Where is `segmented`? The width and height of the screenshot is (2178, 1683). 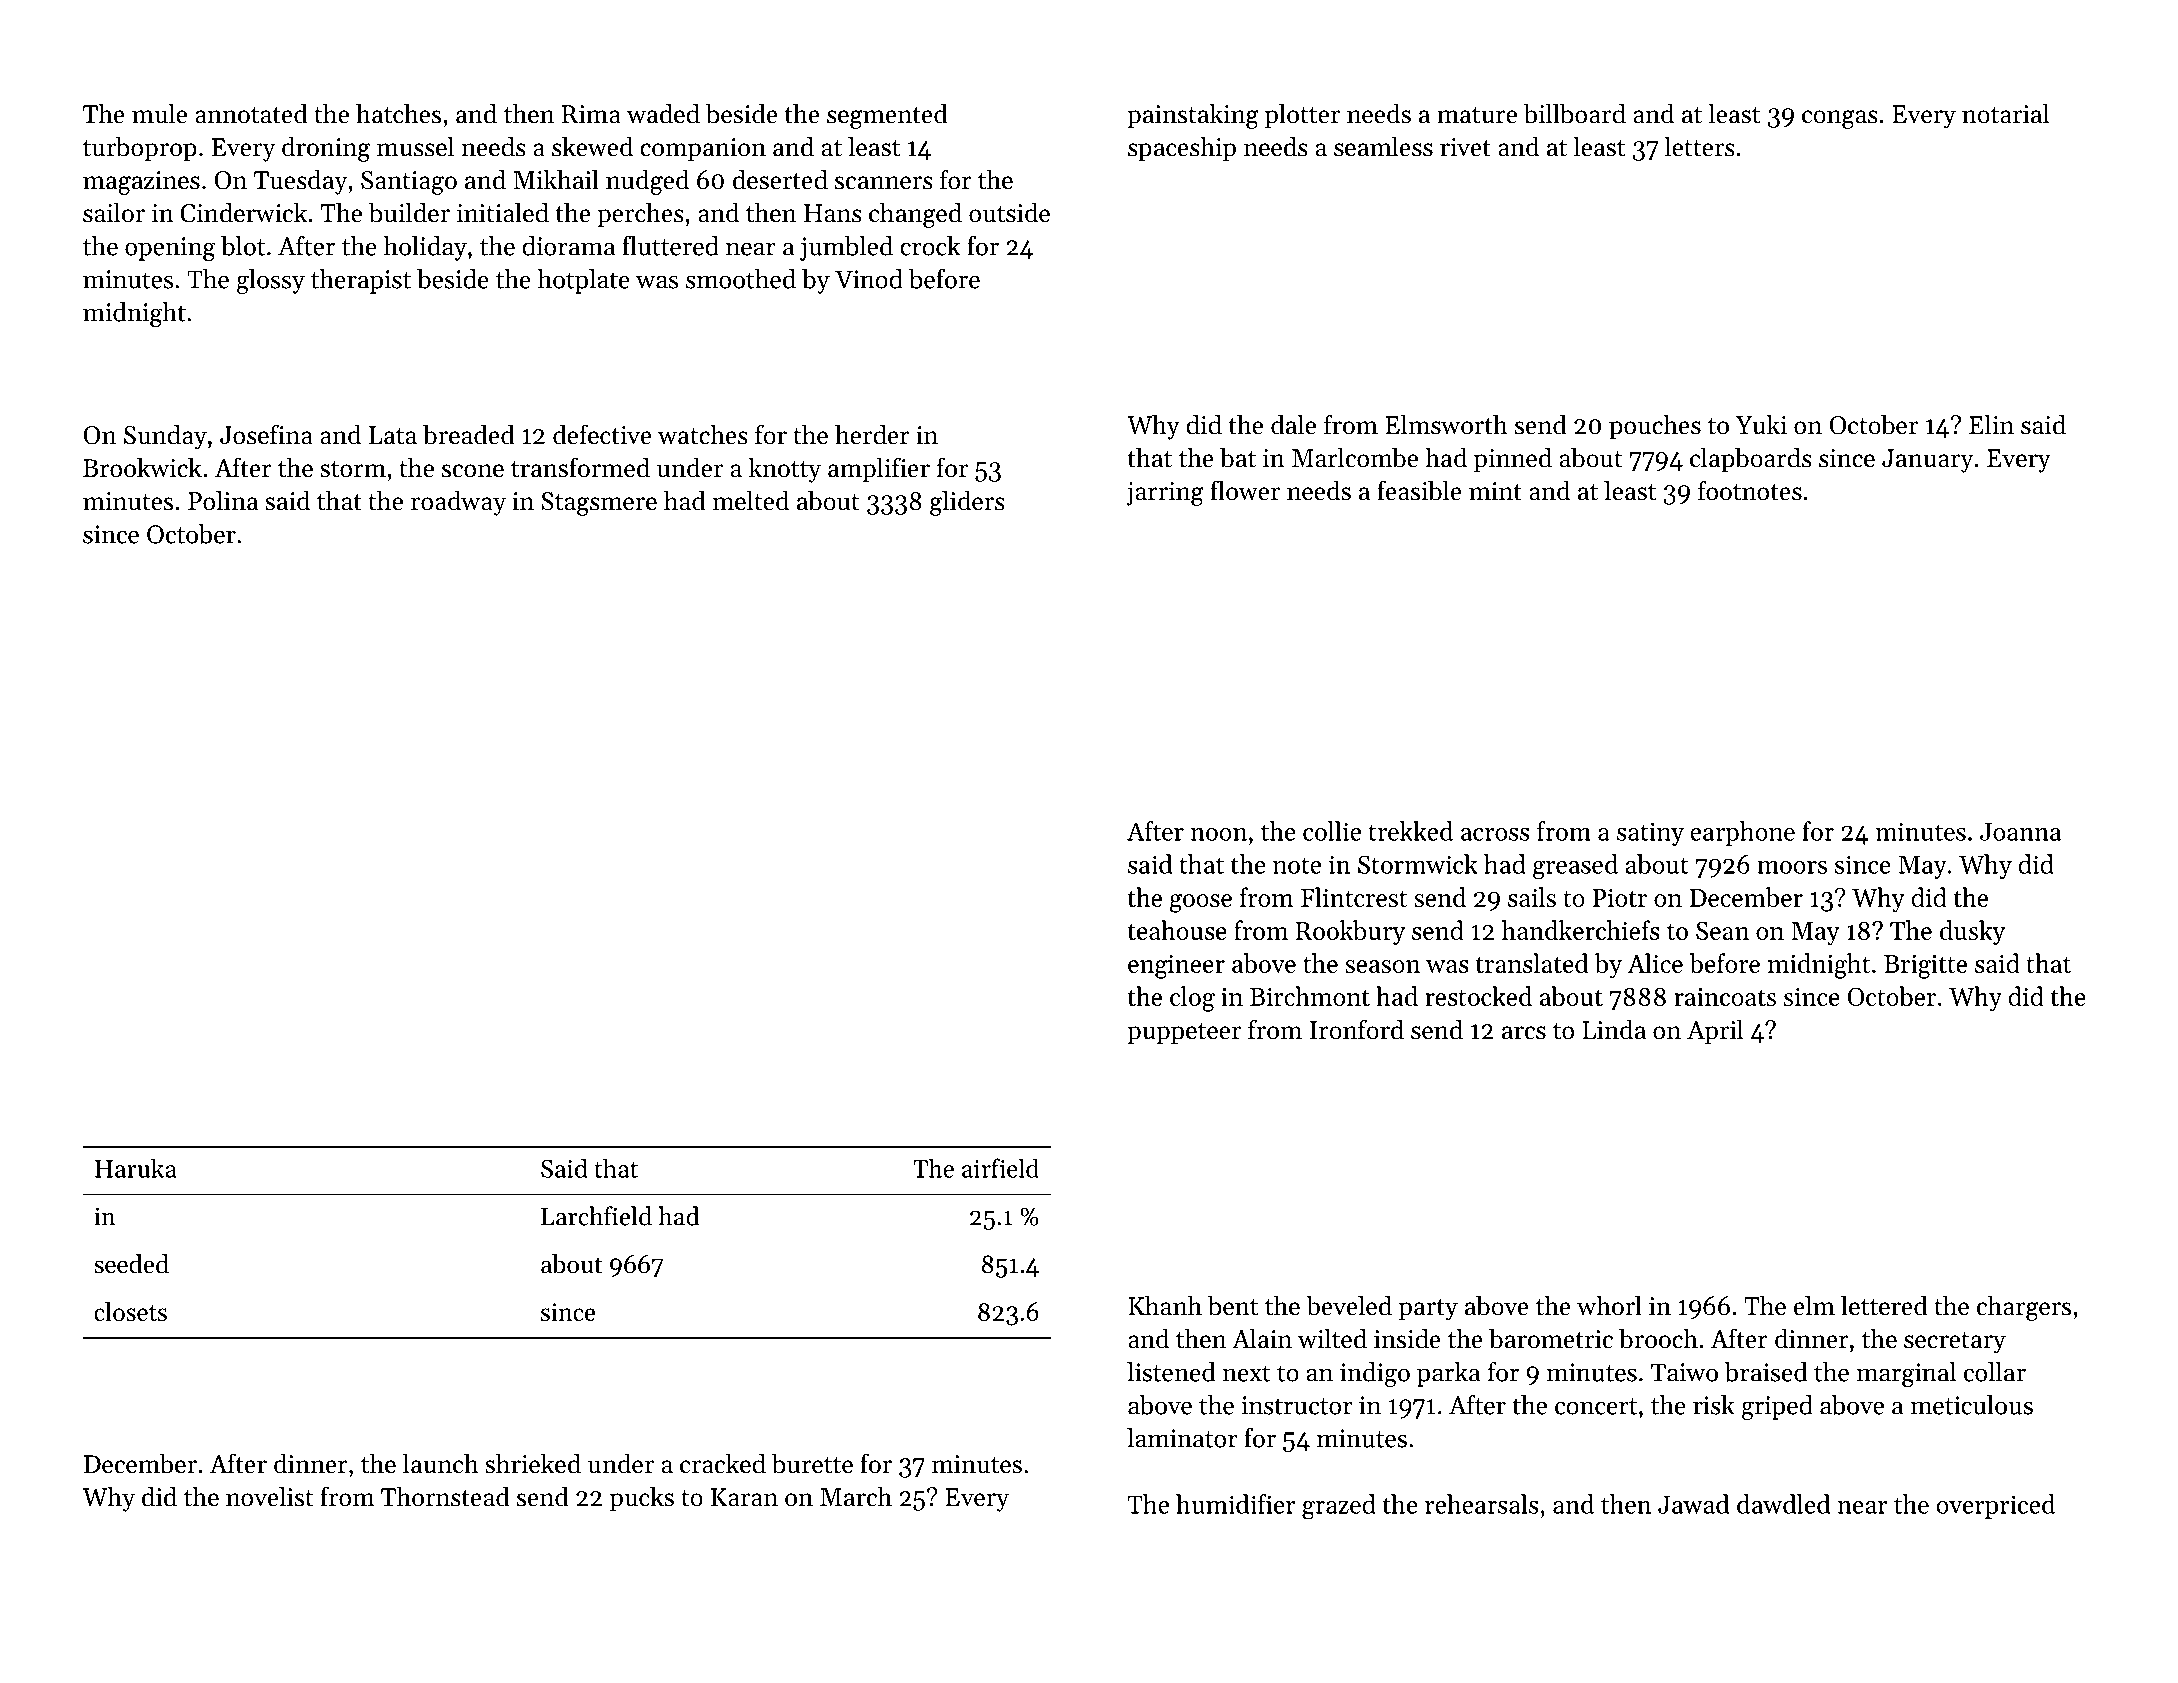 segmented is located at coordinates (887, 116).
